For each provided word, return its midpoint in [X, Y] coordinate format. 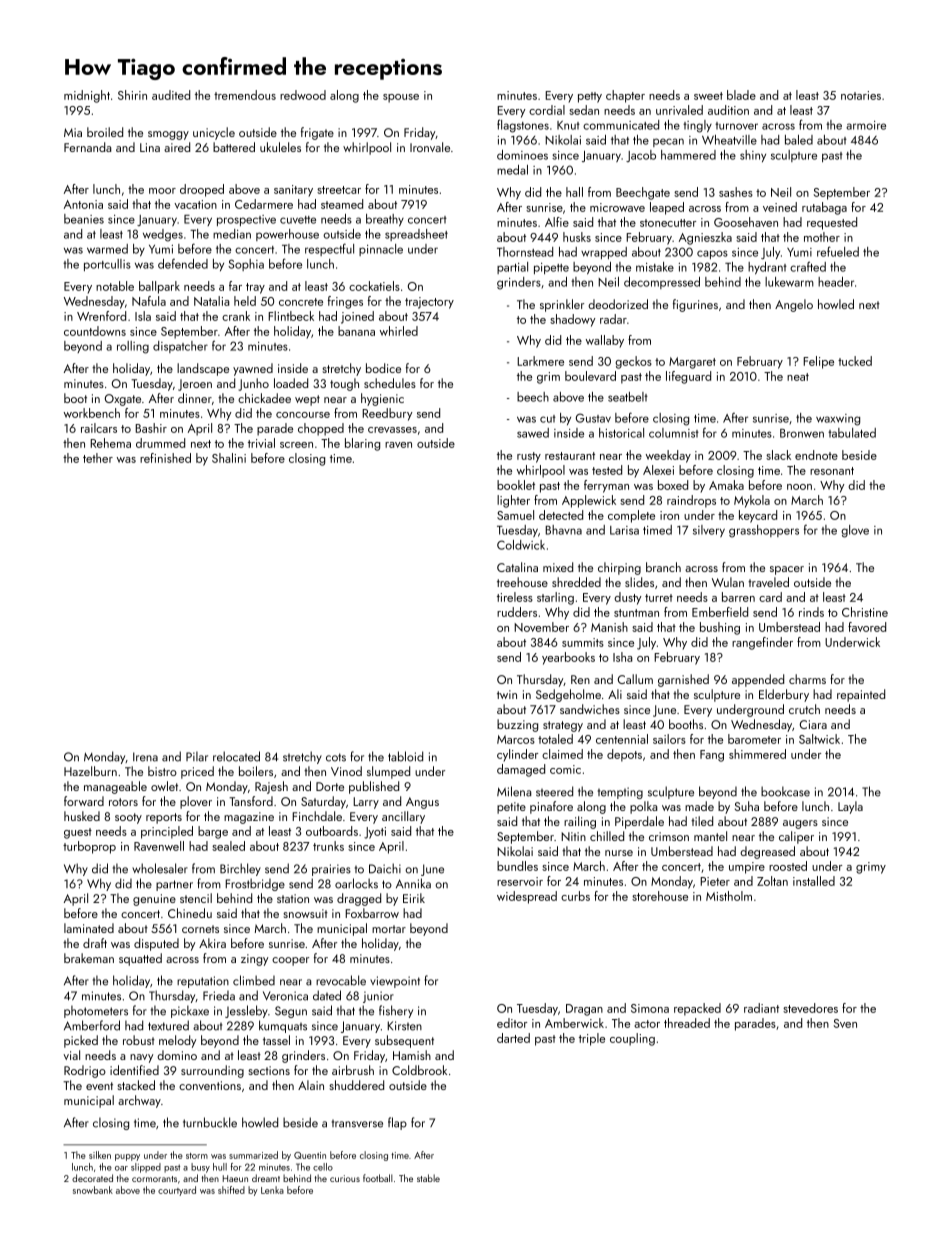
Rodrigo [85, 1071]
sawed [533, 433]
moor [162, 191]
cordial [547, 110]
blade [741, 95]
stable [428, 1178]
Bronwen [802, 433]
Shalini [229, 458]
